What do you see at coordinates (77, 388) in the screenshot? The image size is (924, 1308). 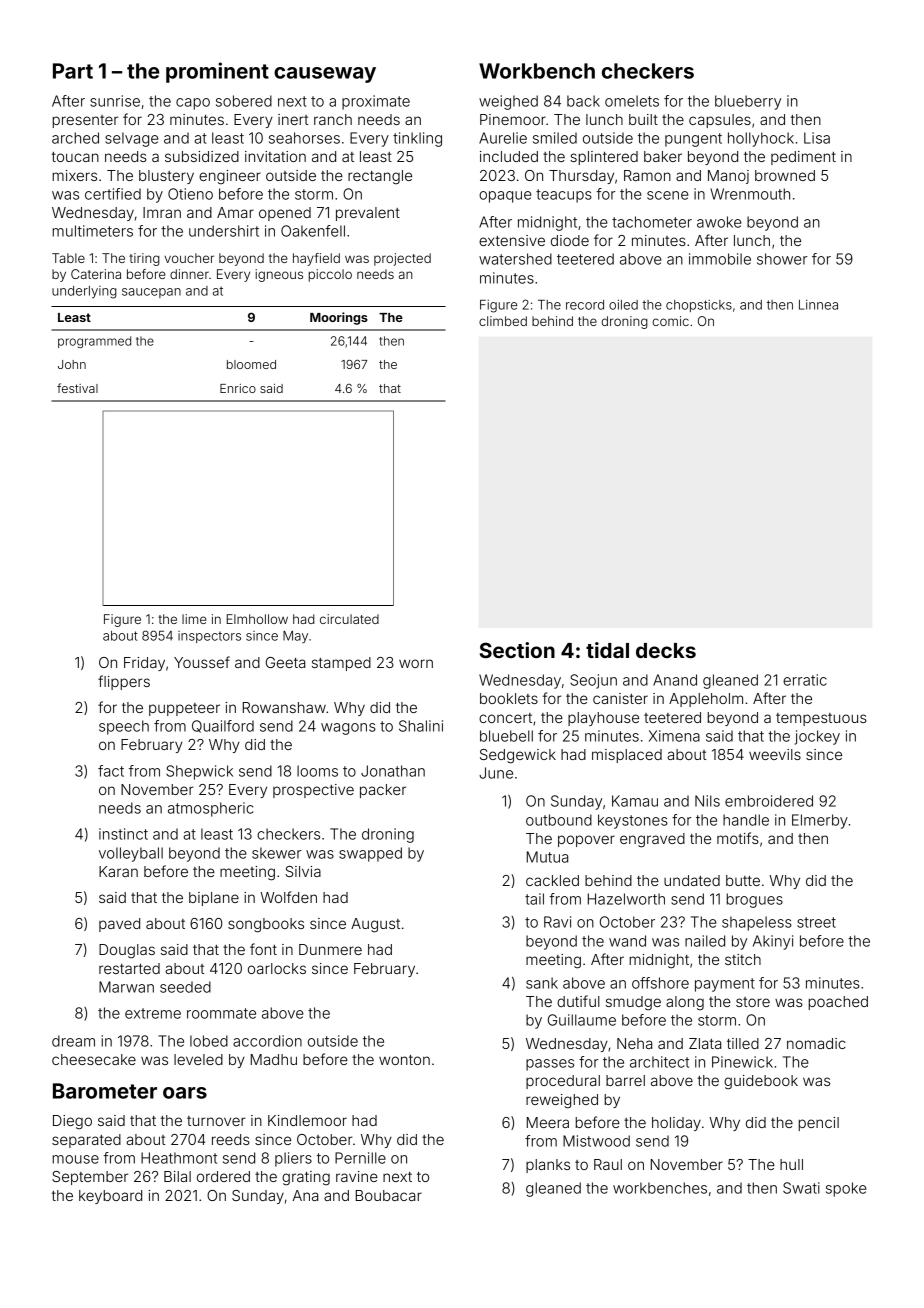 I see `festival` at bounding box center [77, 388].
